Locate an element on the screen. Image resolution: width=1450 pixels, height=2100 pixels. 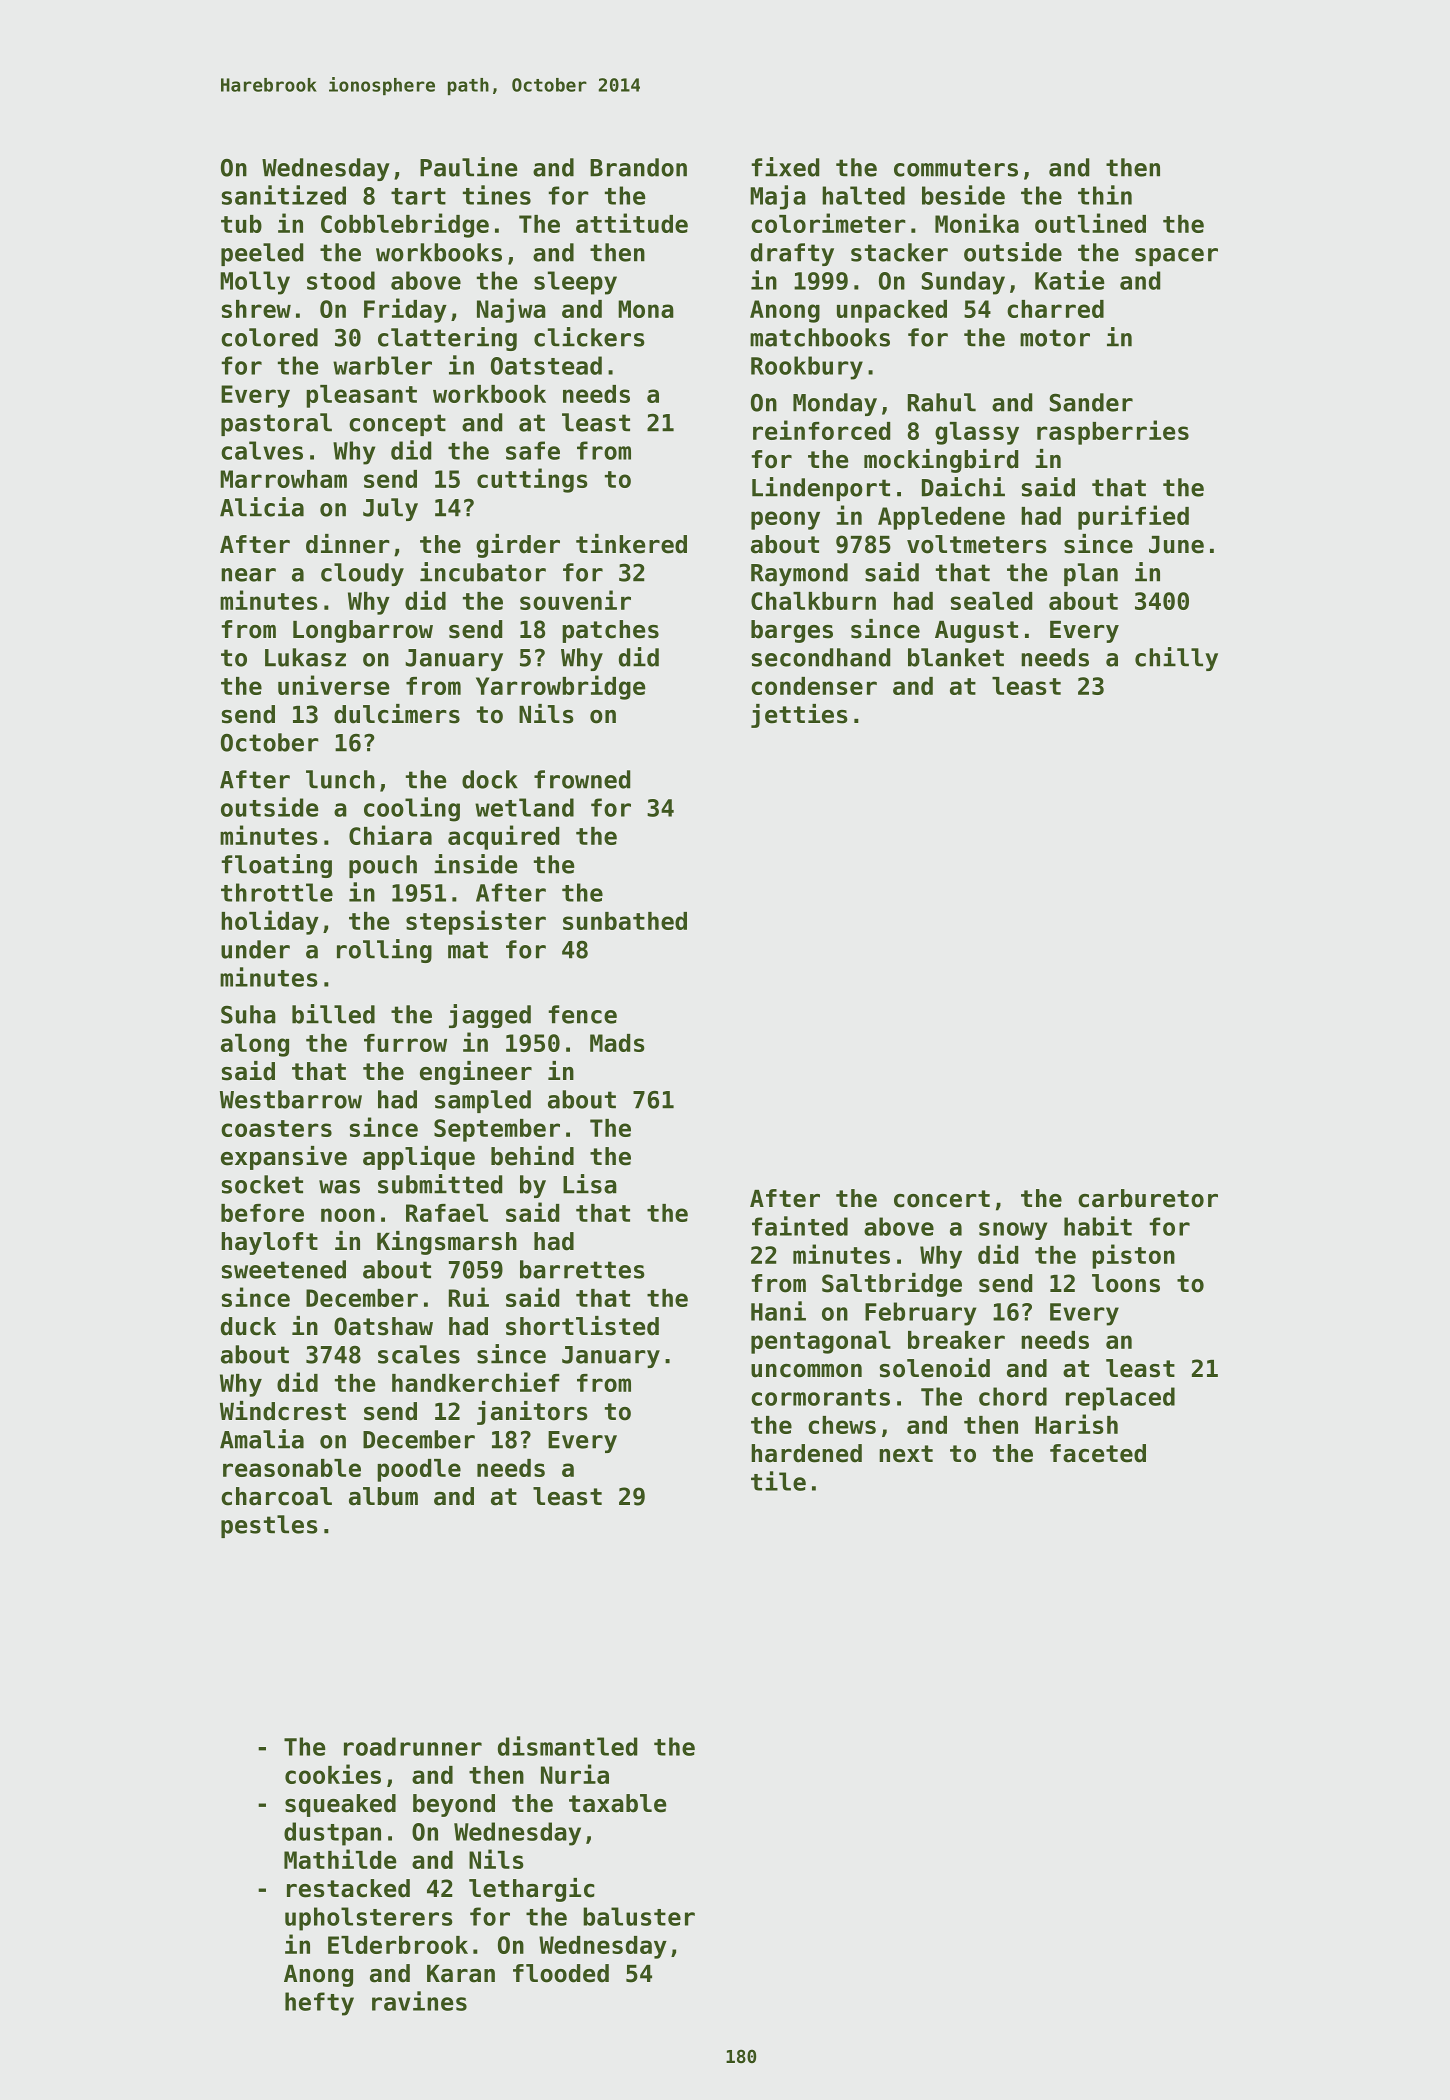
billed is located at coordinates (333, 1014).
